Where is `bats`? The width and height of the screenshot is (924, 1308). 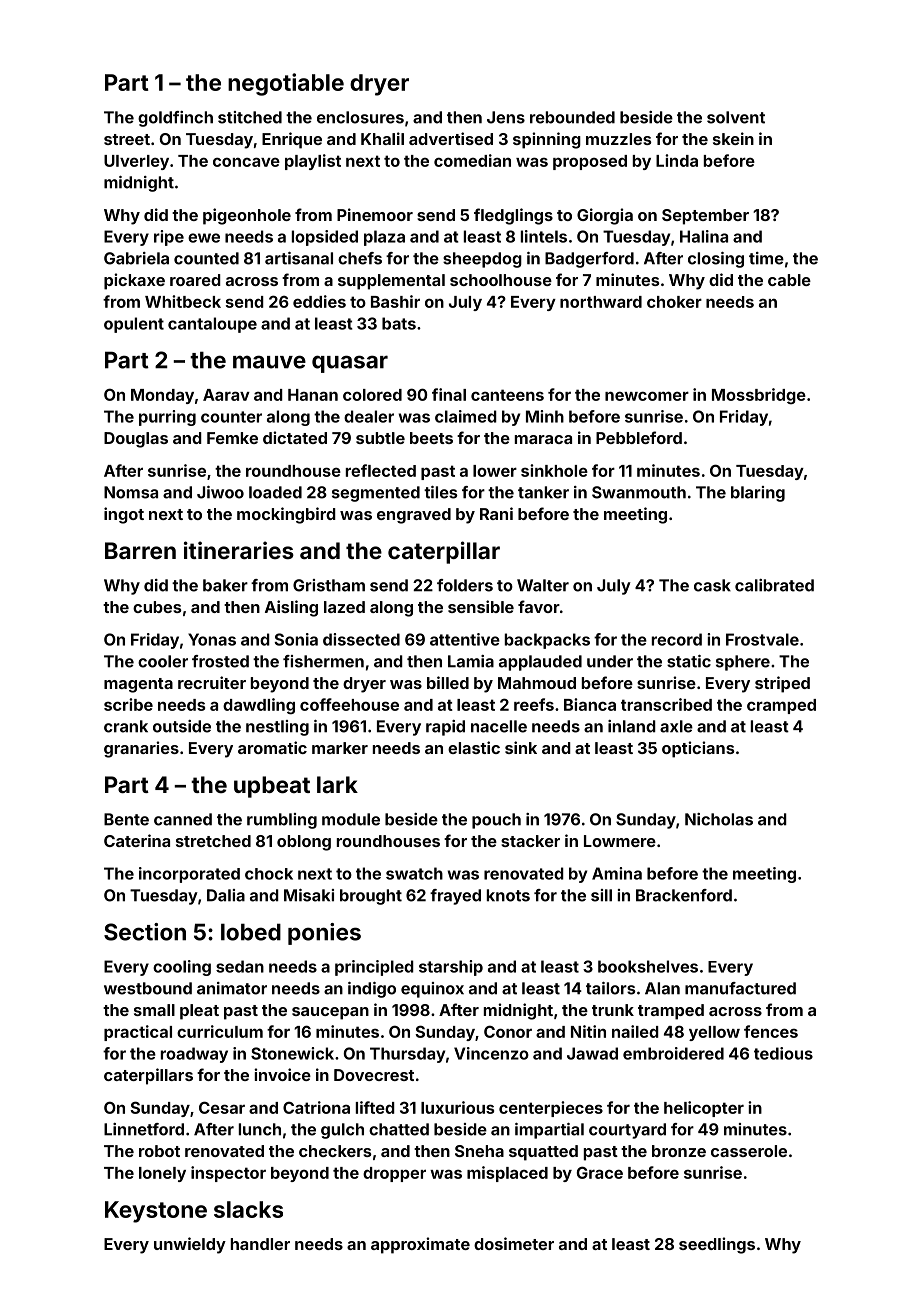 bats is located at coordinates (399, 323).
